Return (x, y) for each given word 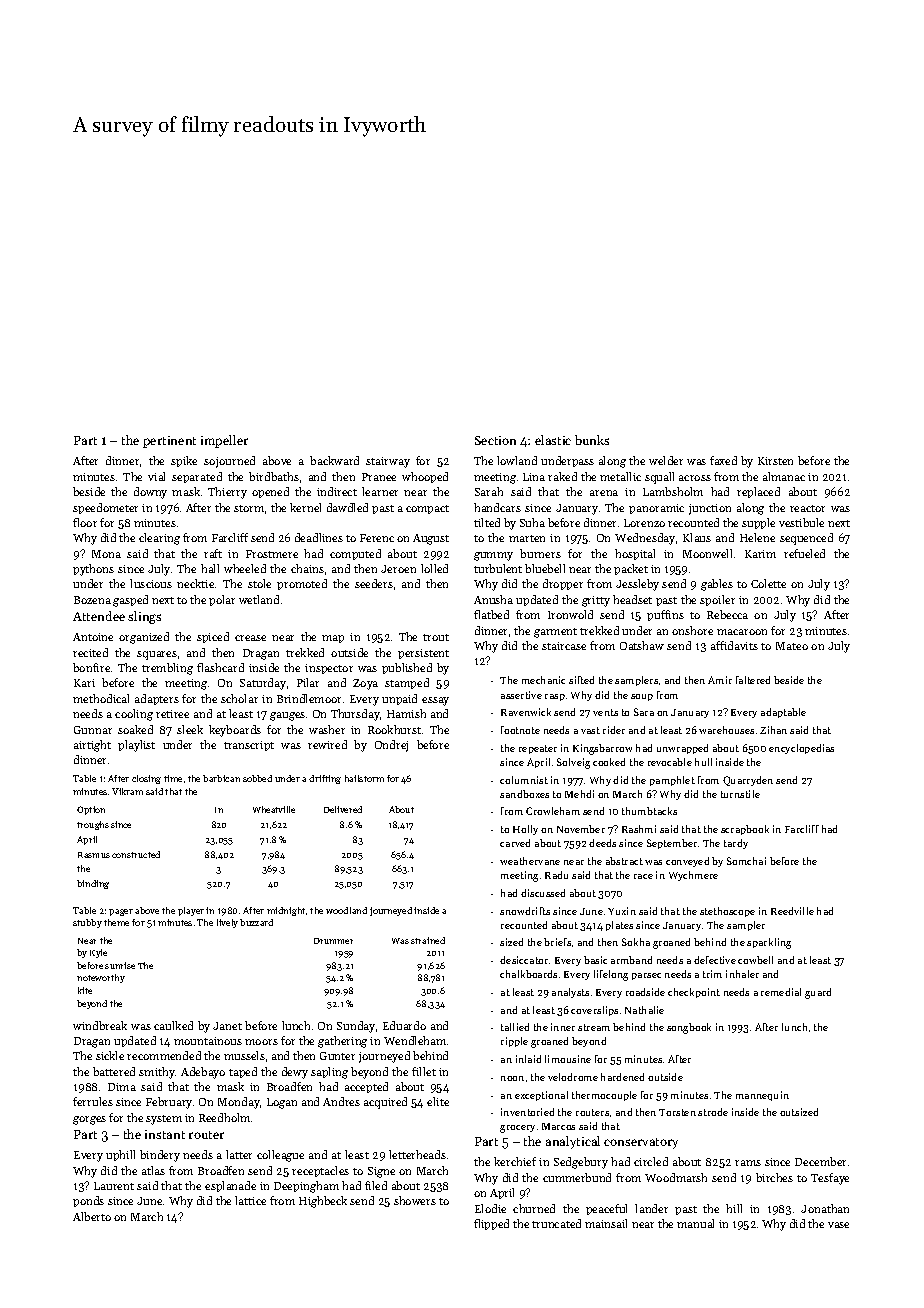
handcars (497, 507)
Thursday (355, 715)
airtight (92, 746)
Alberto (92, 1216)
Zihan (773, 730)
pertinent (169, 442)
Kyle (98, 953)
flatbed (491, 614)
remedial (781, 992)
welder (666, 460)
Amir (720, 680)
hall (210, 568)
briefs (557, 942)
